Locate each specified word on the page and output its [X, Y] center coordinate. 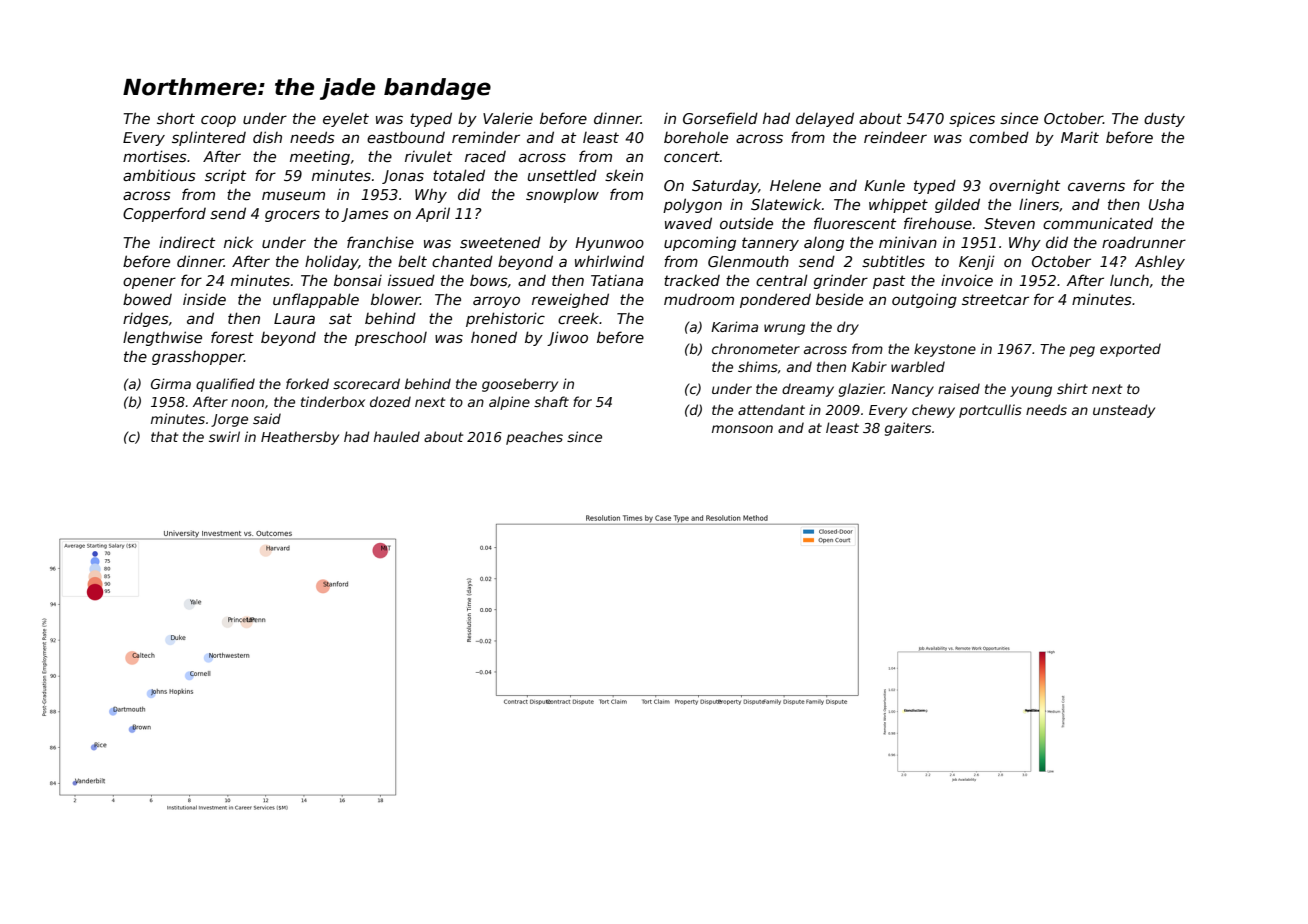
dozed [390, 401]
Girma [171, 383]
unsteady [1124, 411]
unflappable [316, 300]
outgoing [924, 300]
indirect [187, 242]
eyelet [346, 119]
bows [489, 280]
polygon [692, 205]
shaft [551, 401]
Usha [1166, 204]
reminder [486, 137]
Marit [1080, 137]
